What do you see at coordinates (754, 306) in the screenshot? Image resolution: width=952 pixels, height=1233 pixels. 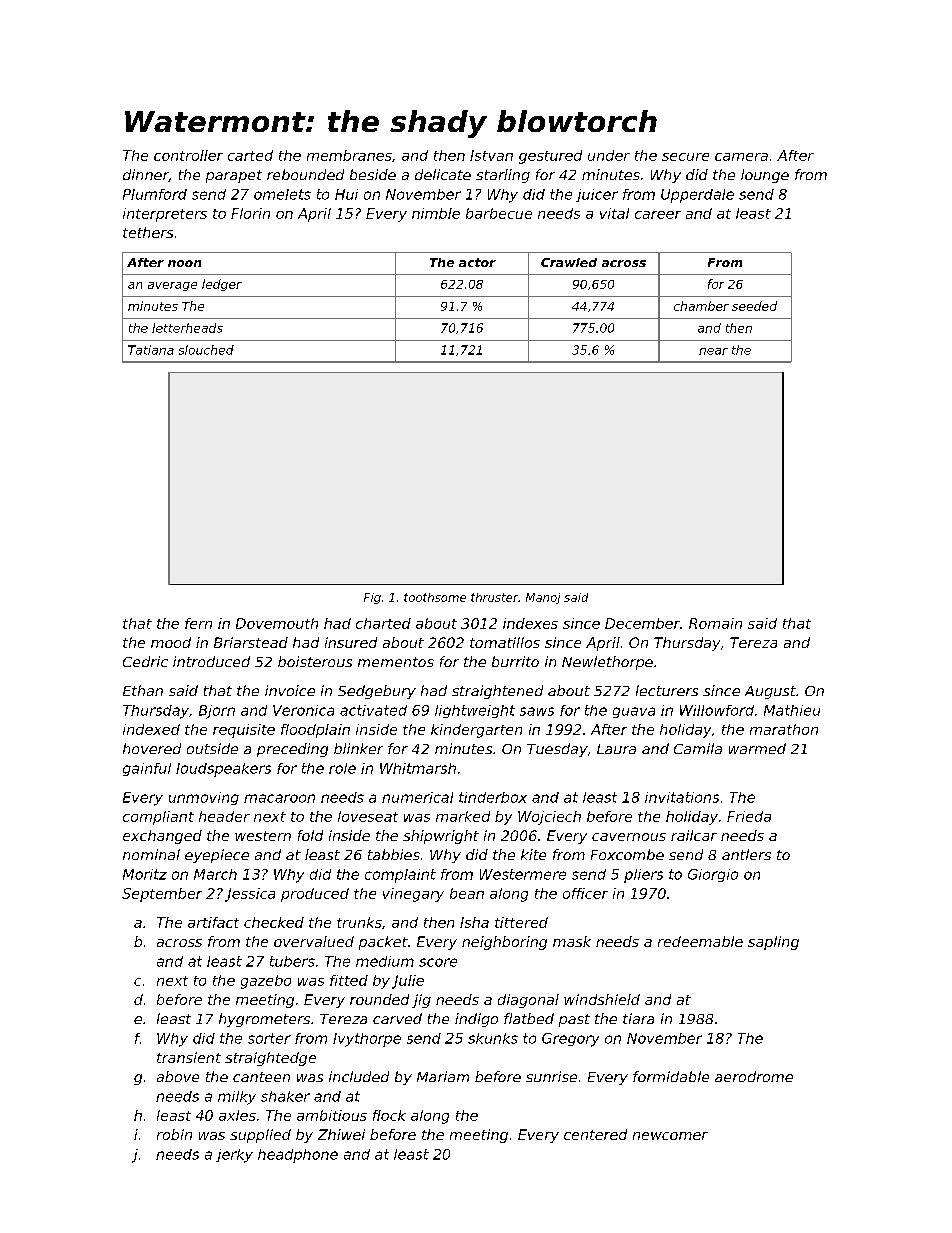 I see `seeded` at bounding box center [754, 306].
